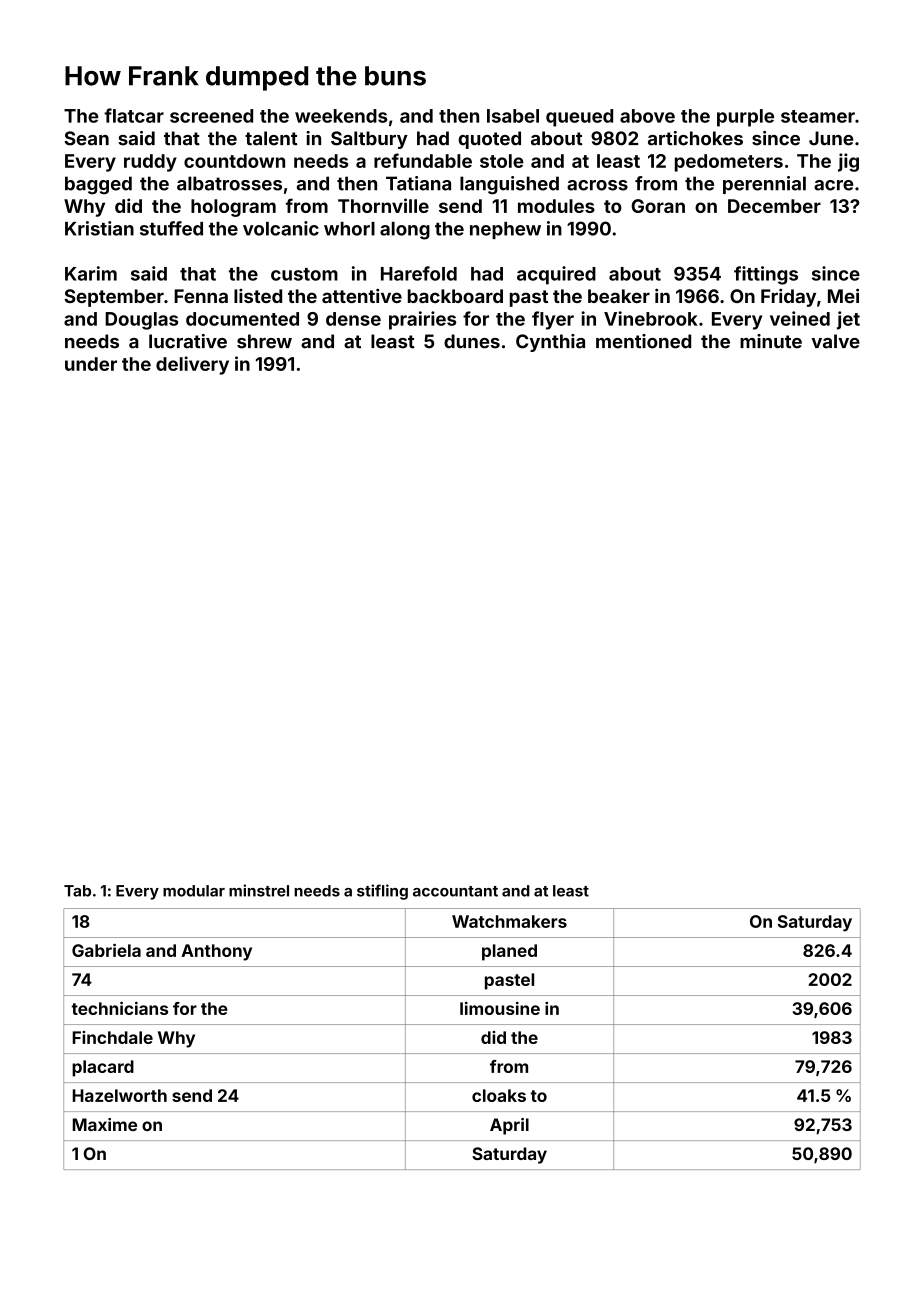  I want to click on modular, so click(194, 891).
